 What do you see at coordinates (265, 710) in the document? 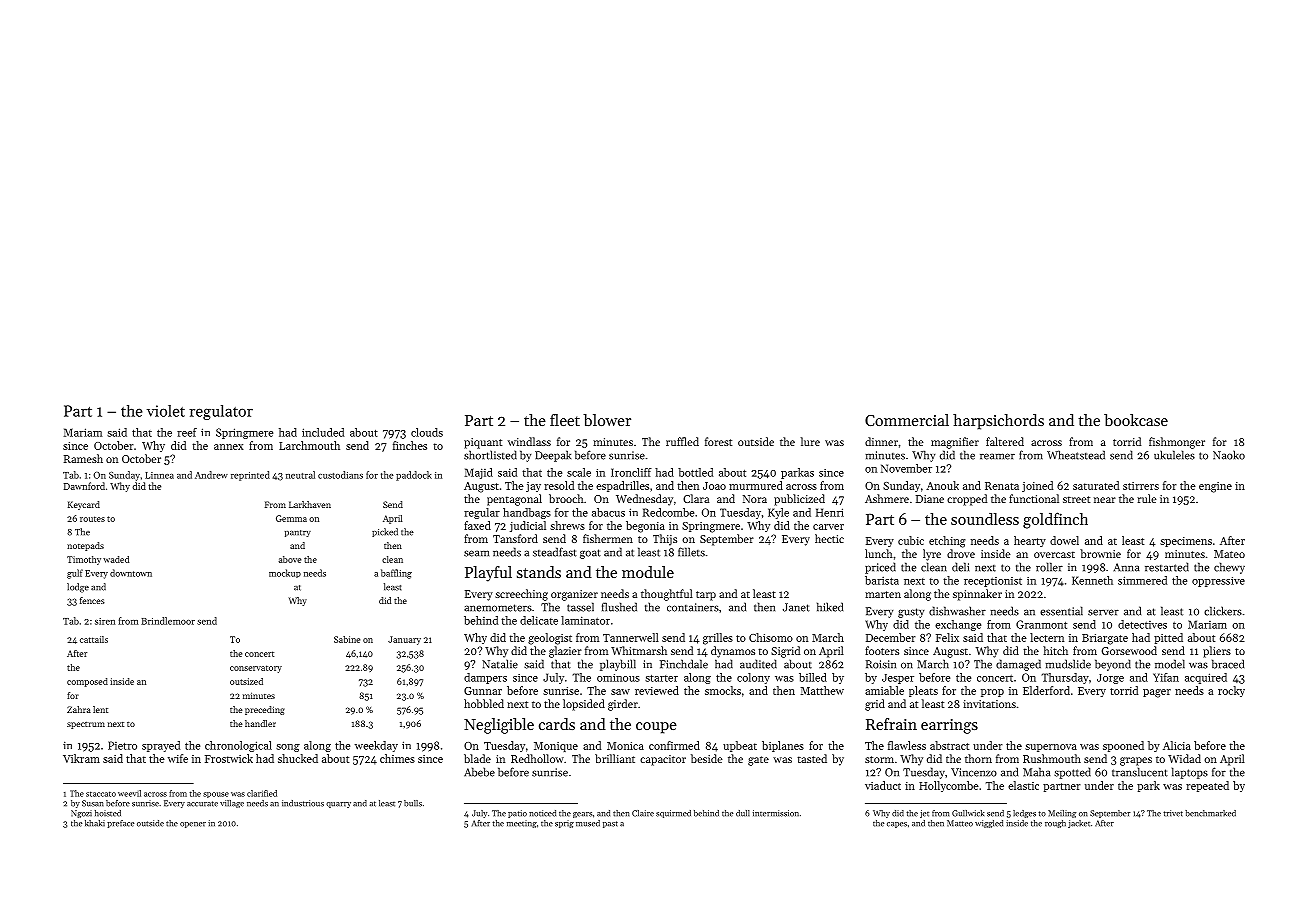
I see `preceding` at bounding box center [265, 710].
